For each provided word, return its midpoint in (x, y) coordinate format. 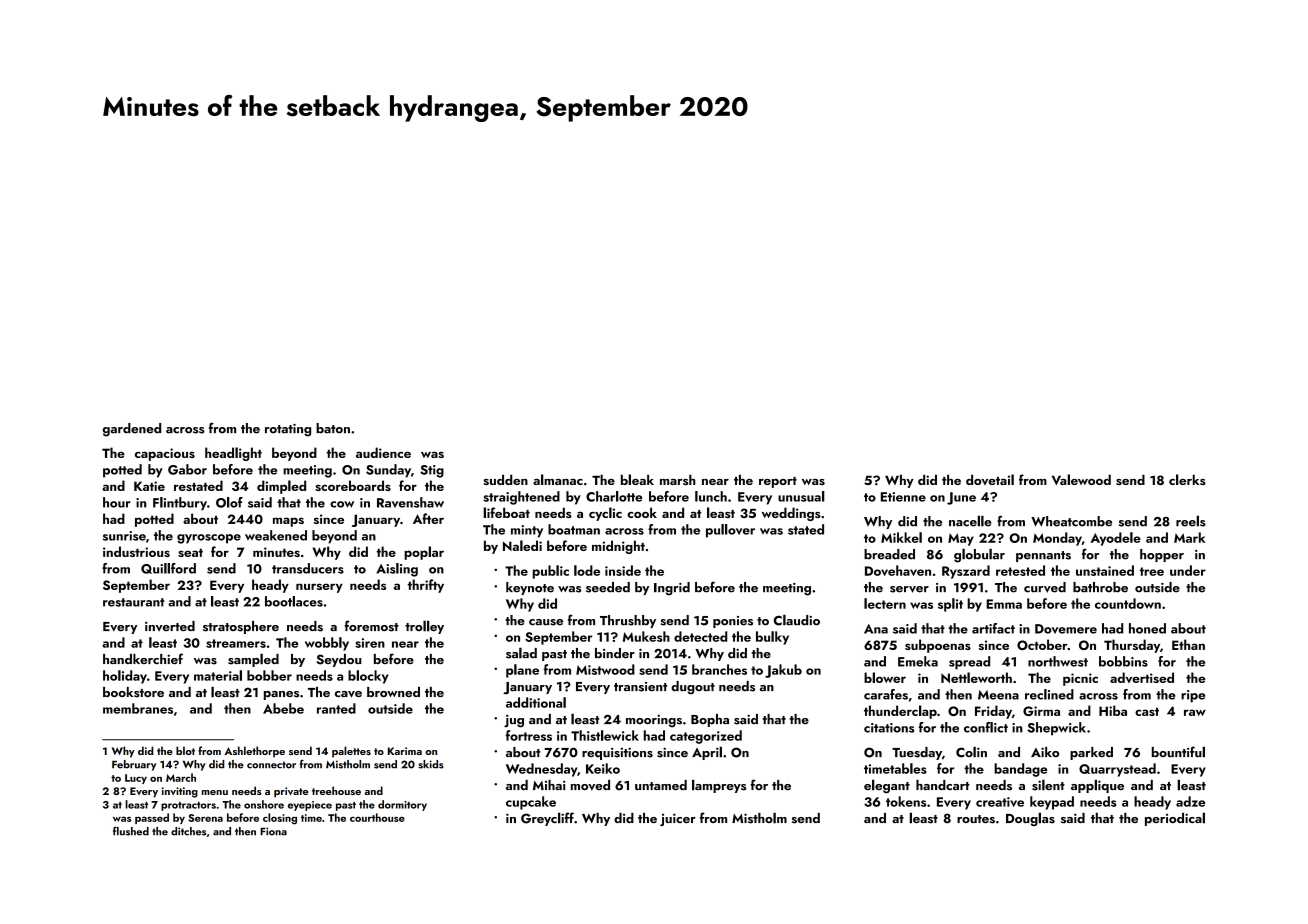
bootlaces (294, 601)
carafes (886, 694)
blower (885, 677)
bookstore (133, 692)
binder (615, 653)
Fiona (273, 831)
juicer (678, 819)
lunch (711, 496)
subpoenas (938, 646)
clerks (1187, 479)
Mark (1189, 537)
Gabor (187, 469)
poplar (424, 553)
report (778, 482)
